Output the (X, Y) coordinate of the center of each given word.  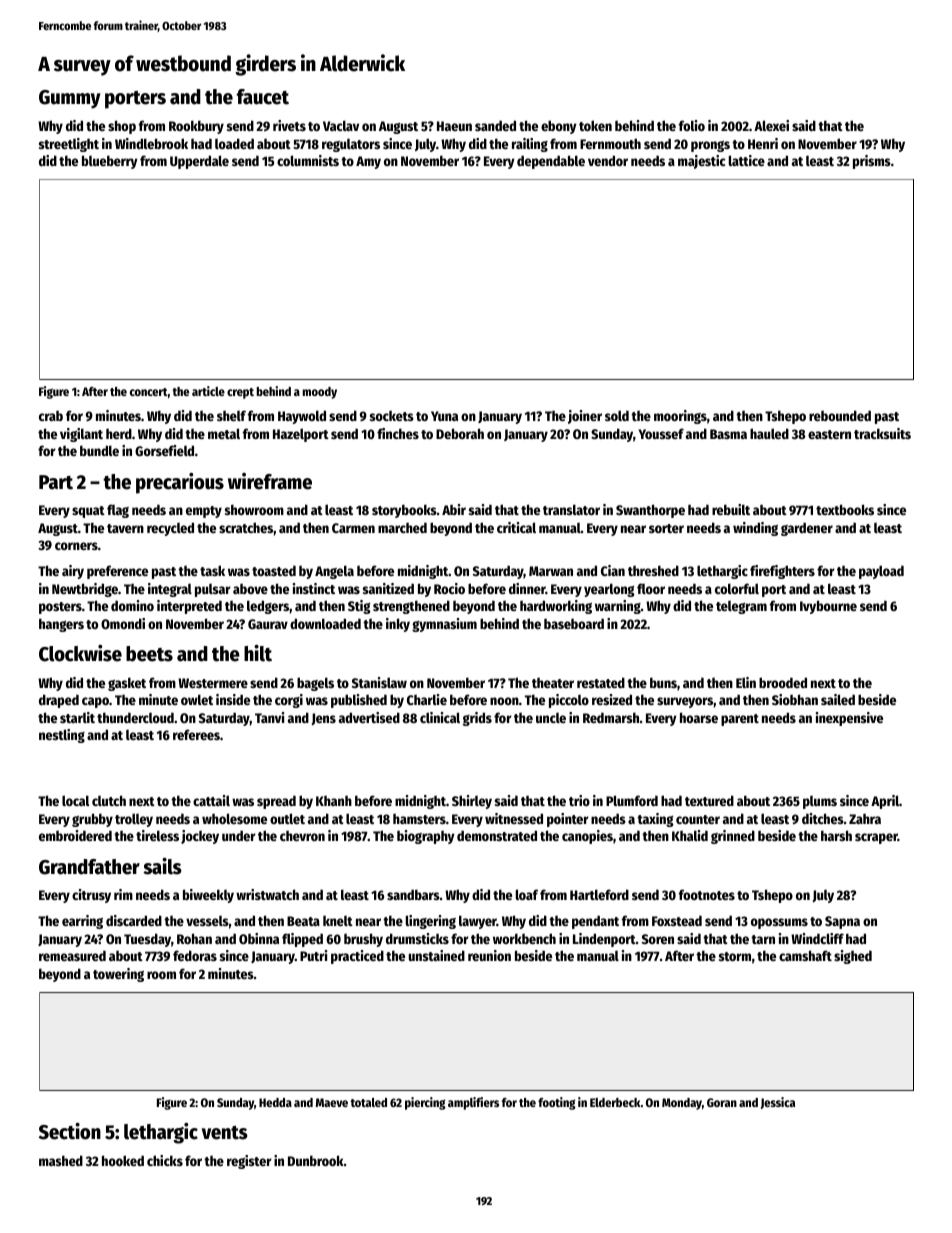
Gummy (70, 99)
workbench (524, 938)
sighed (853, 957)
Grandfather (89, 867)
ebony (559, 127)
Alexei (771, 125)
